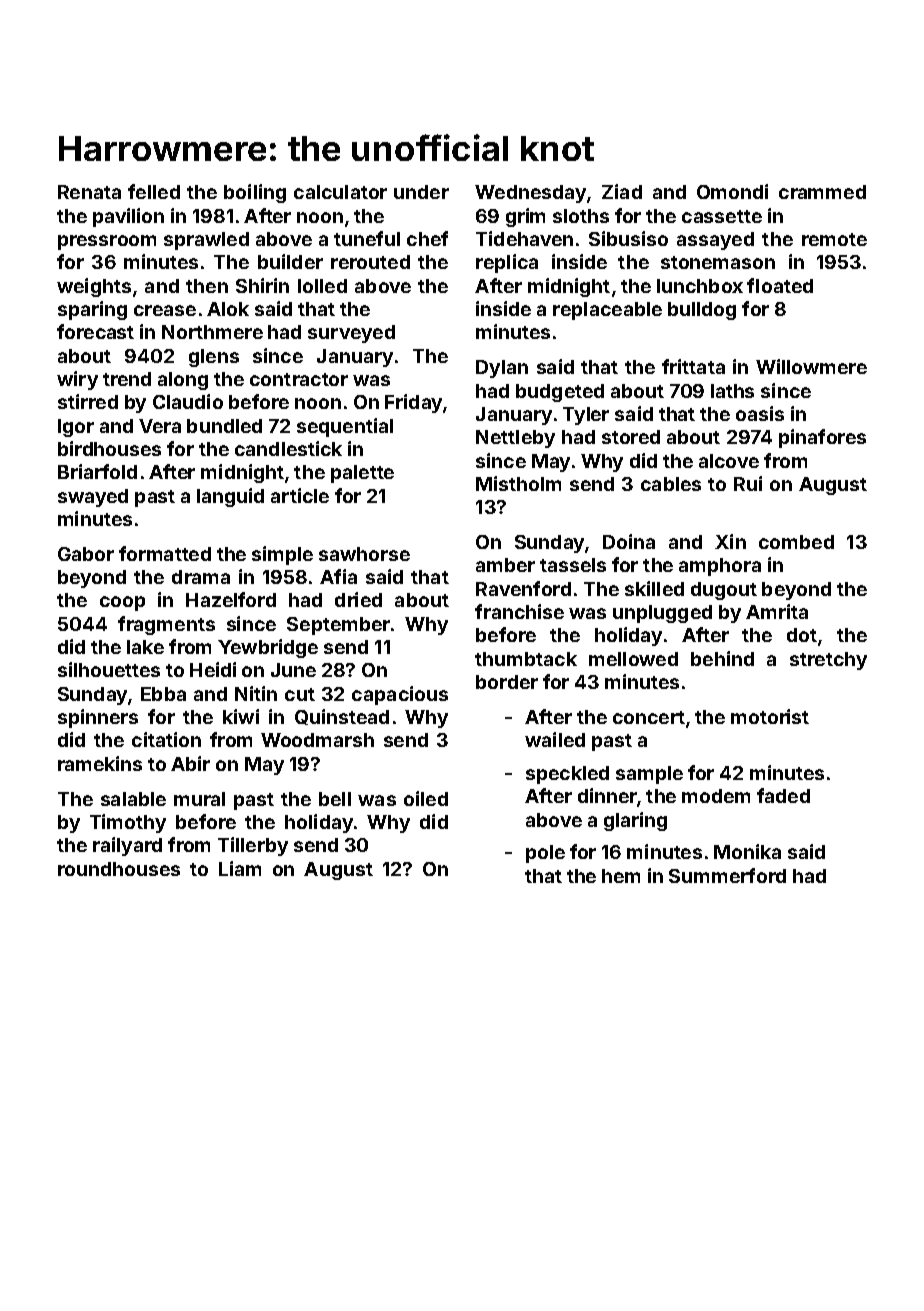 The height and width of the image is (1311, 924). What do you see at coordinates (86, 554) in the image?
I see `Gabor` at bounding box center [86, 554].
